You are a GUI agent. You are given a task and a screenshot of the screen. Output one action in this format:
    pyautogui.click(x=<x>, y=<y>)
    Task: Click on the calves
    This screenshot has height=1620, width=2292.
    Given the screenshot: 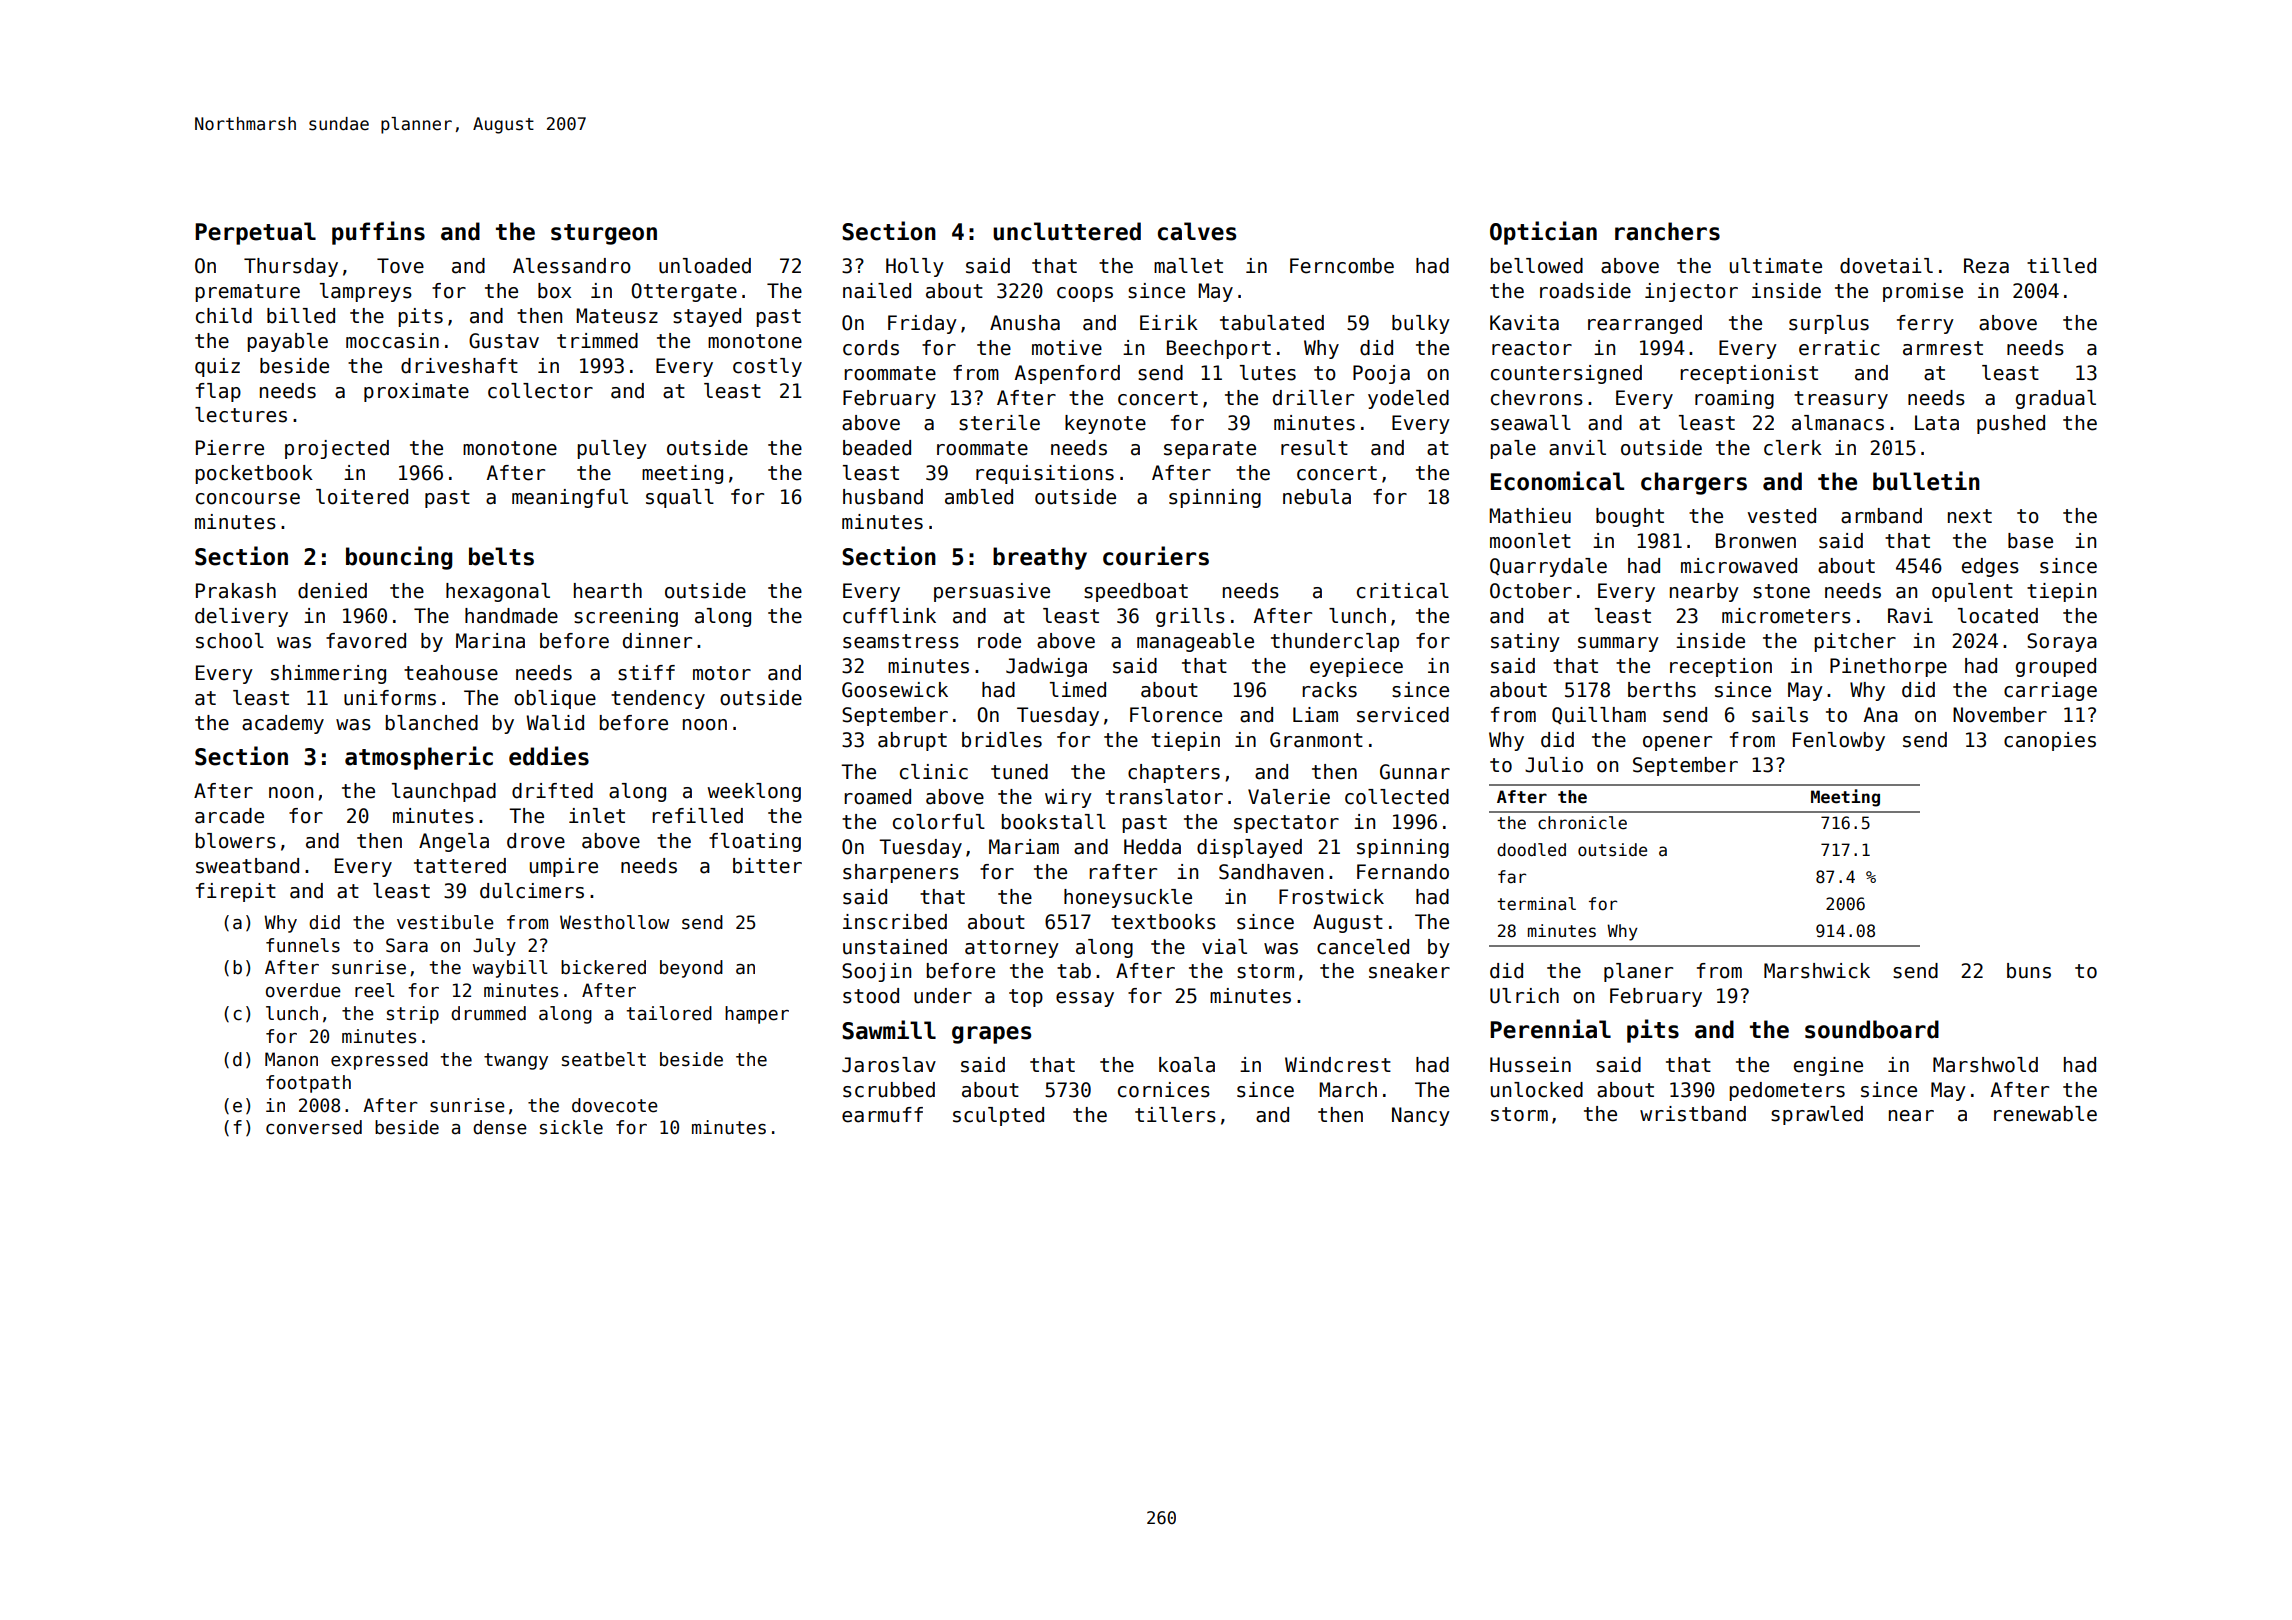 What is the action you would take?
    pyautogui.click(x=1197, y=231)
